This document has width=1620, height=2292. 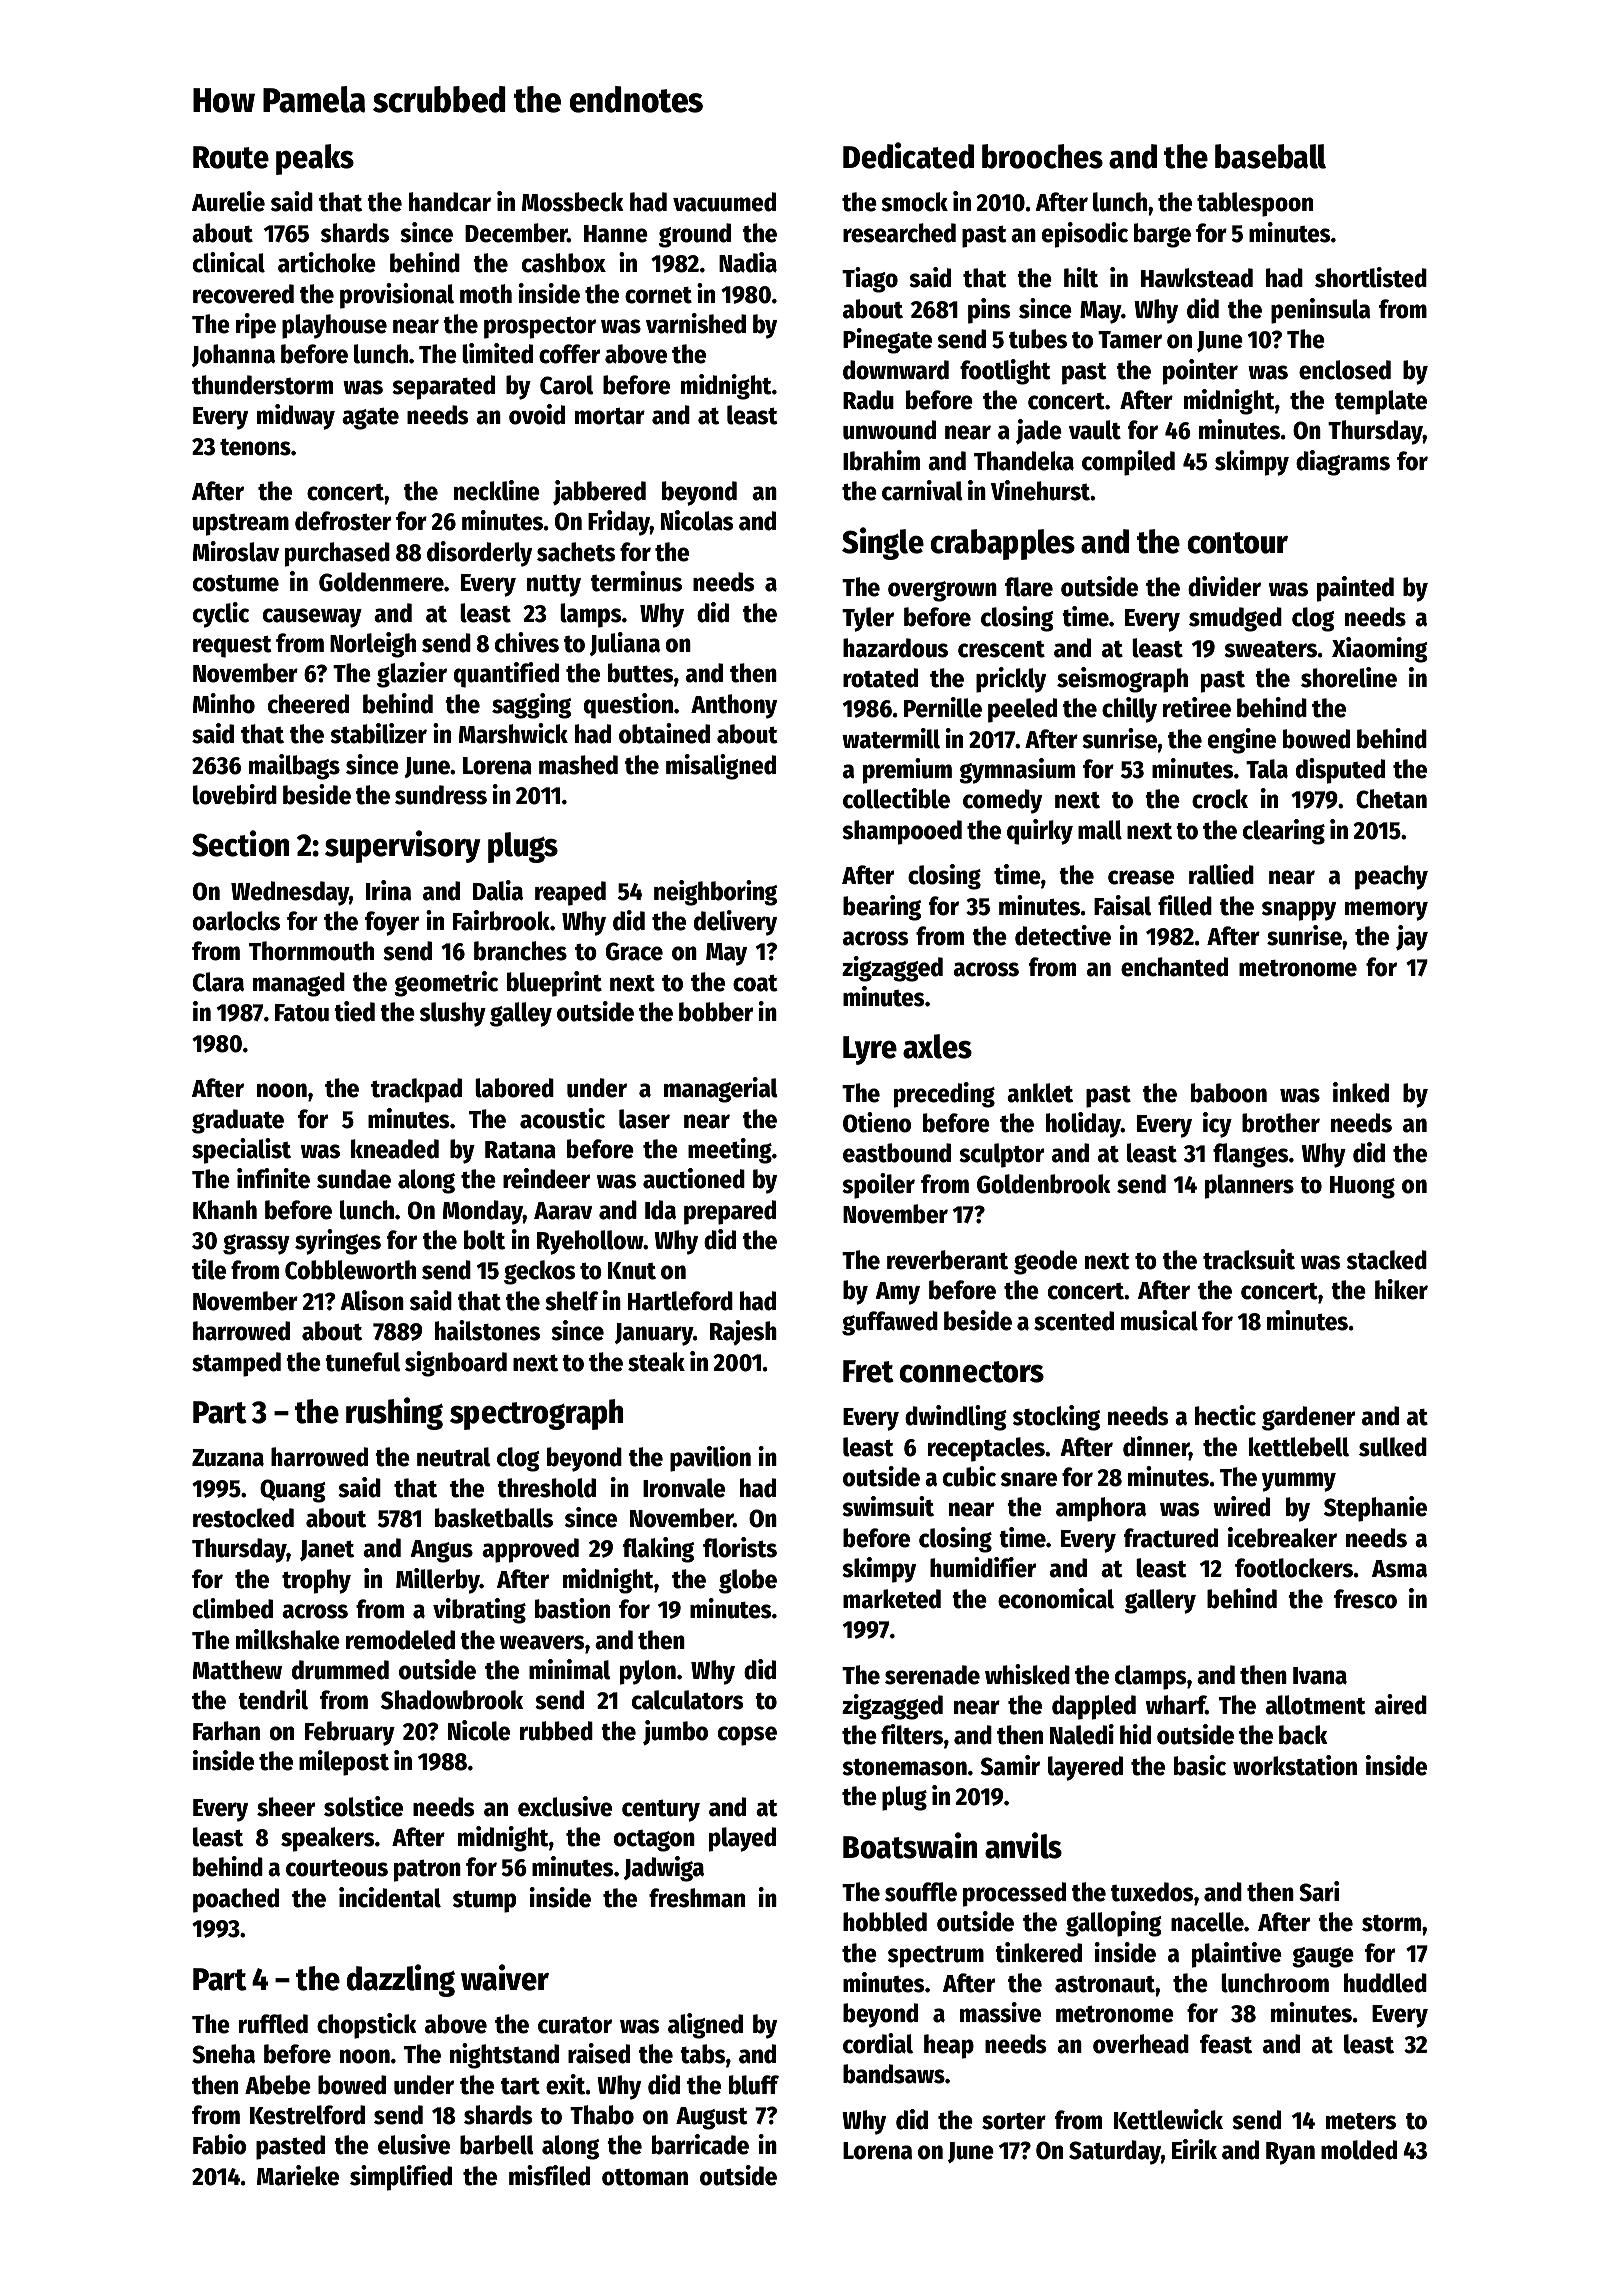 What do you see at coordinates (1129, 710) in the document?
I see `chilly` at bounding box center [1129, 710].
